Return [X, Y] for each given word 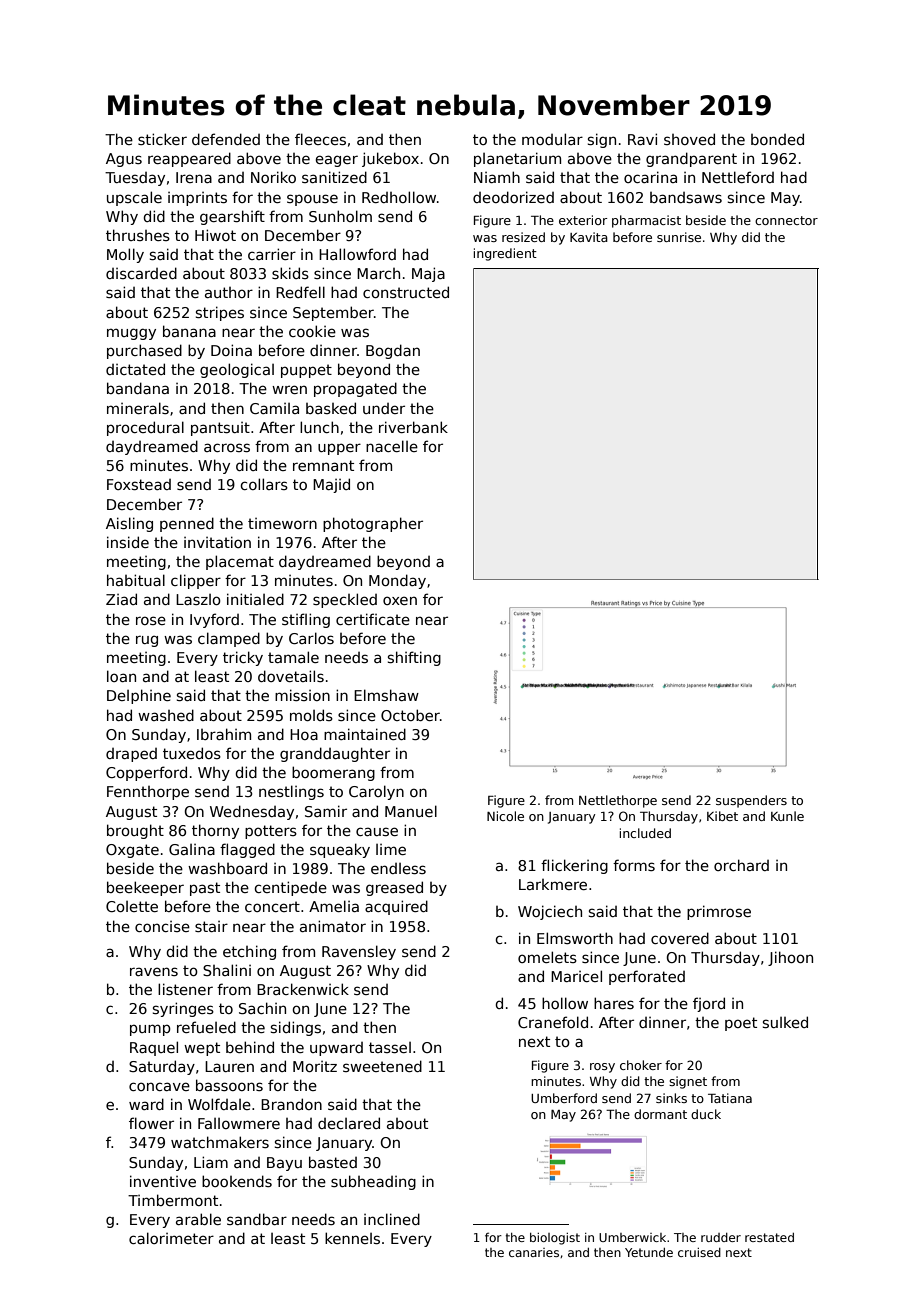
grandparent [691, 159]
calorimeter [171, 1238]
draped [131, 755]
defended [226, 139]
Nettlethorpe [618, 801]
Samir [326, 811]
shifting [414, 658]
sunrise [679, 237]
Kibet [722, 816]
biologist [555, 1239]
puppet [306, 371]
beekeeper [145, 888]
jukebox [390, 159]
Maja [428, 274]
